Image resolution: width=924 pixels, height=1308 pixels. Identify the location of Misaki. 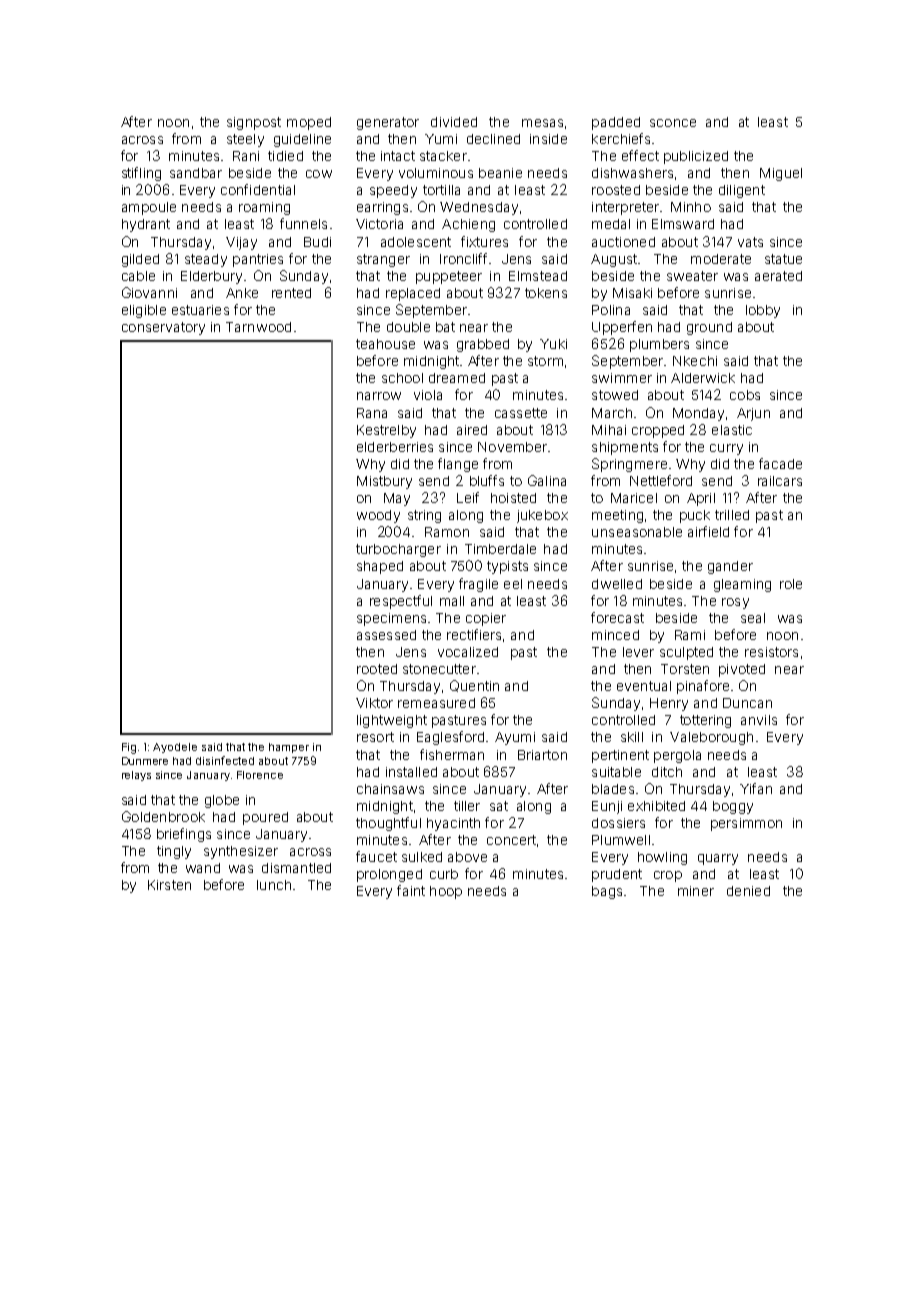
(632, 293).
